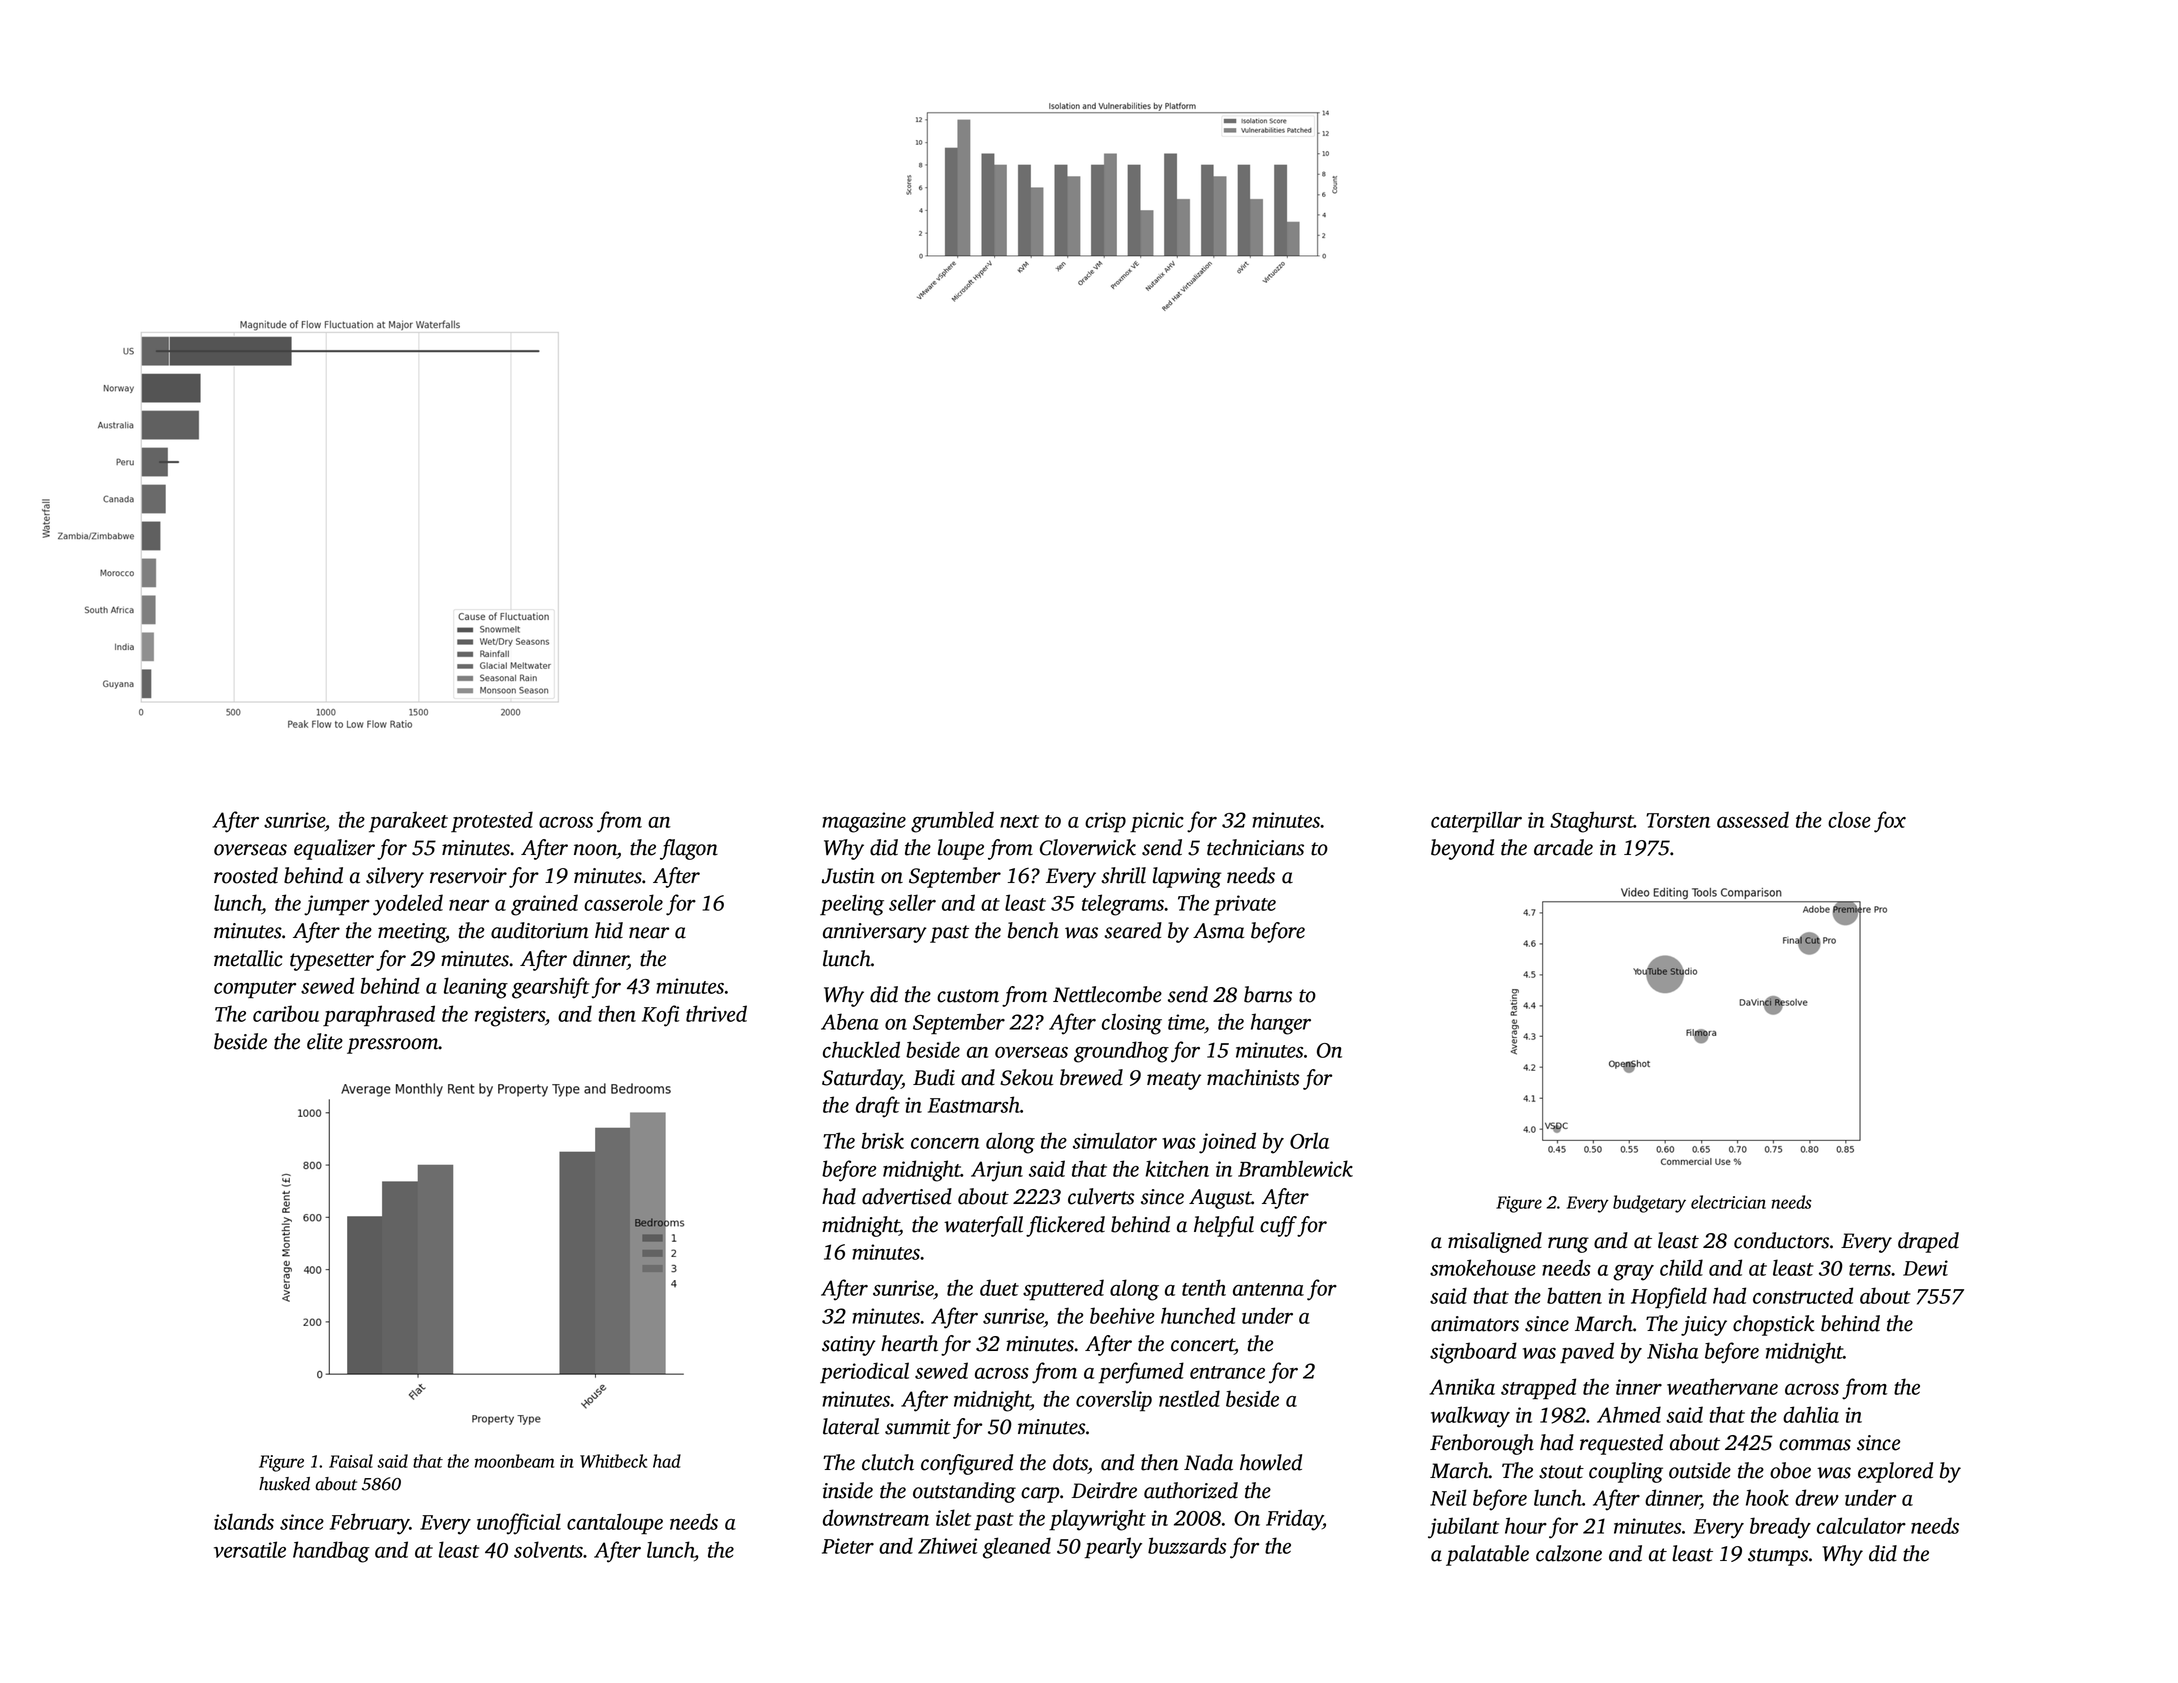 The width and height of the screenshot is (2178, 1683). I want to click on satiny, so click(849, 1346).
